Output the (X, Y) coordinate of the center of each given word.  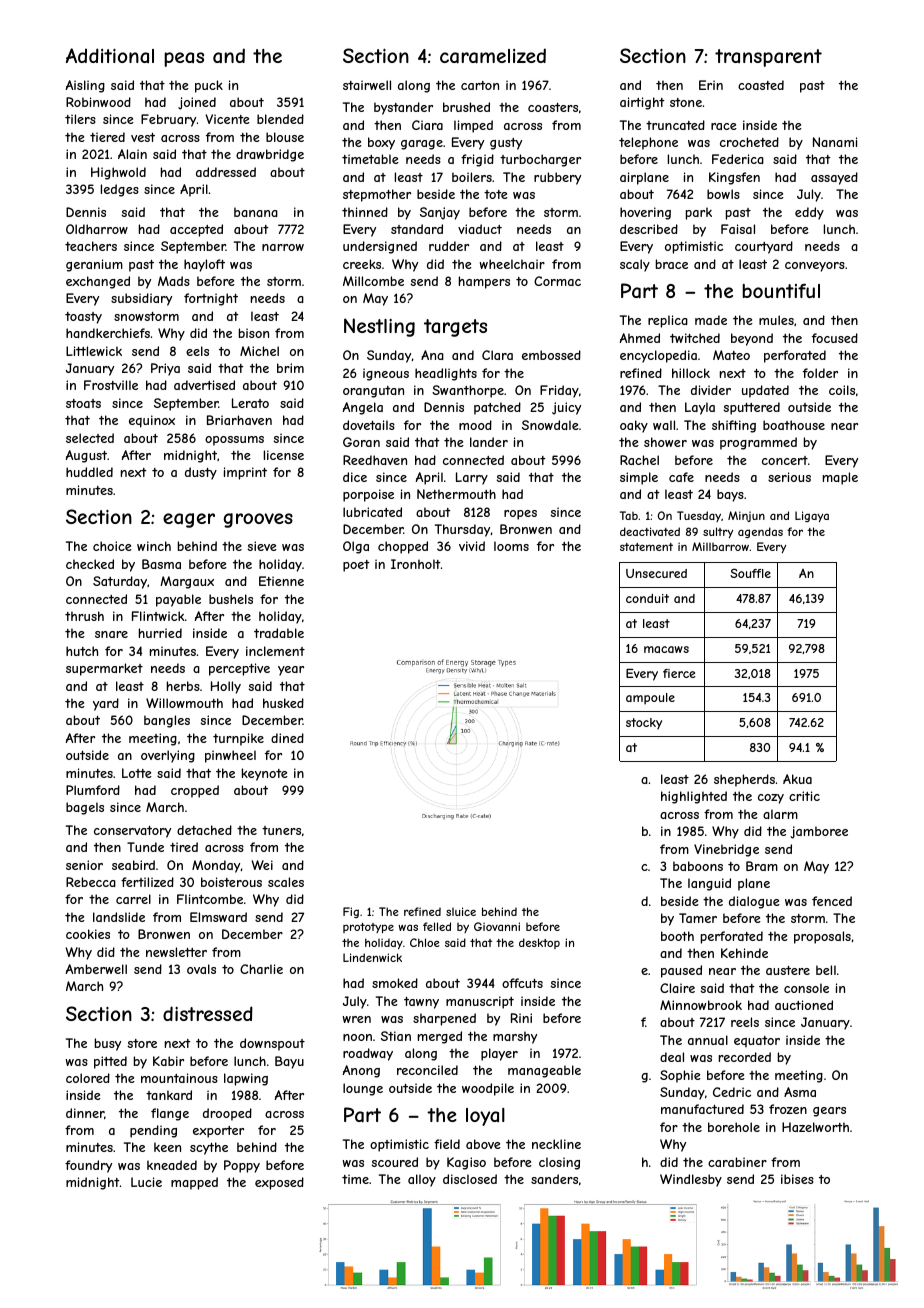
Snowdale (550, 425)
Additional (110, 55)
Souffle (750, 573)
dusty (201, 473)
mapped (194, 1183)
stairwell (367, 85)
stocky (644, 724)
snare (111, 634)
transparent (768, 58)
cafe (681, 477)
